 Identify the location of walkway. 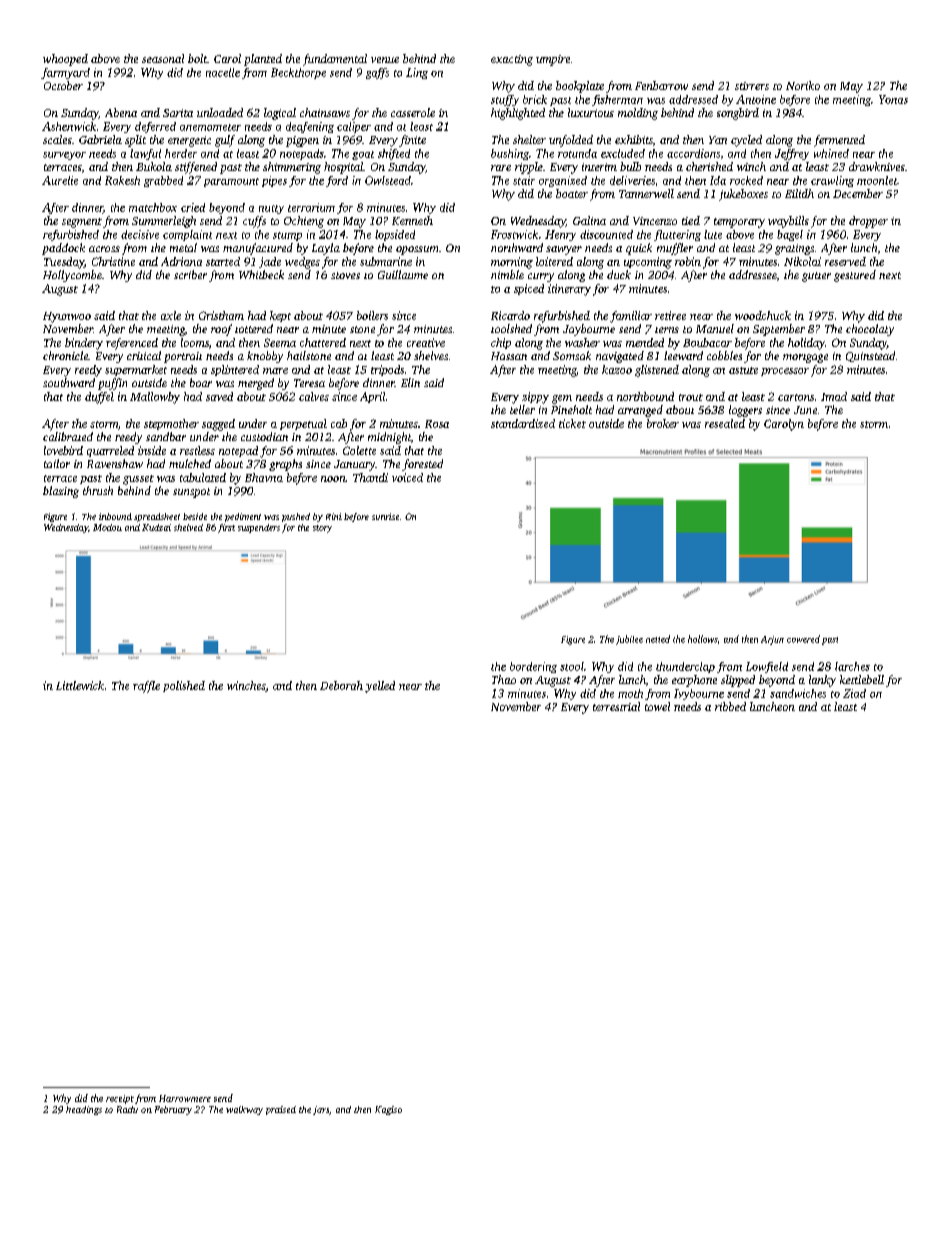
(244, 1110).
